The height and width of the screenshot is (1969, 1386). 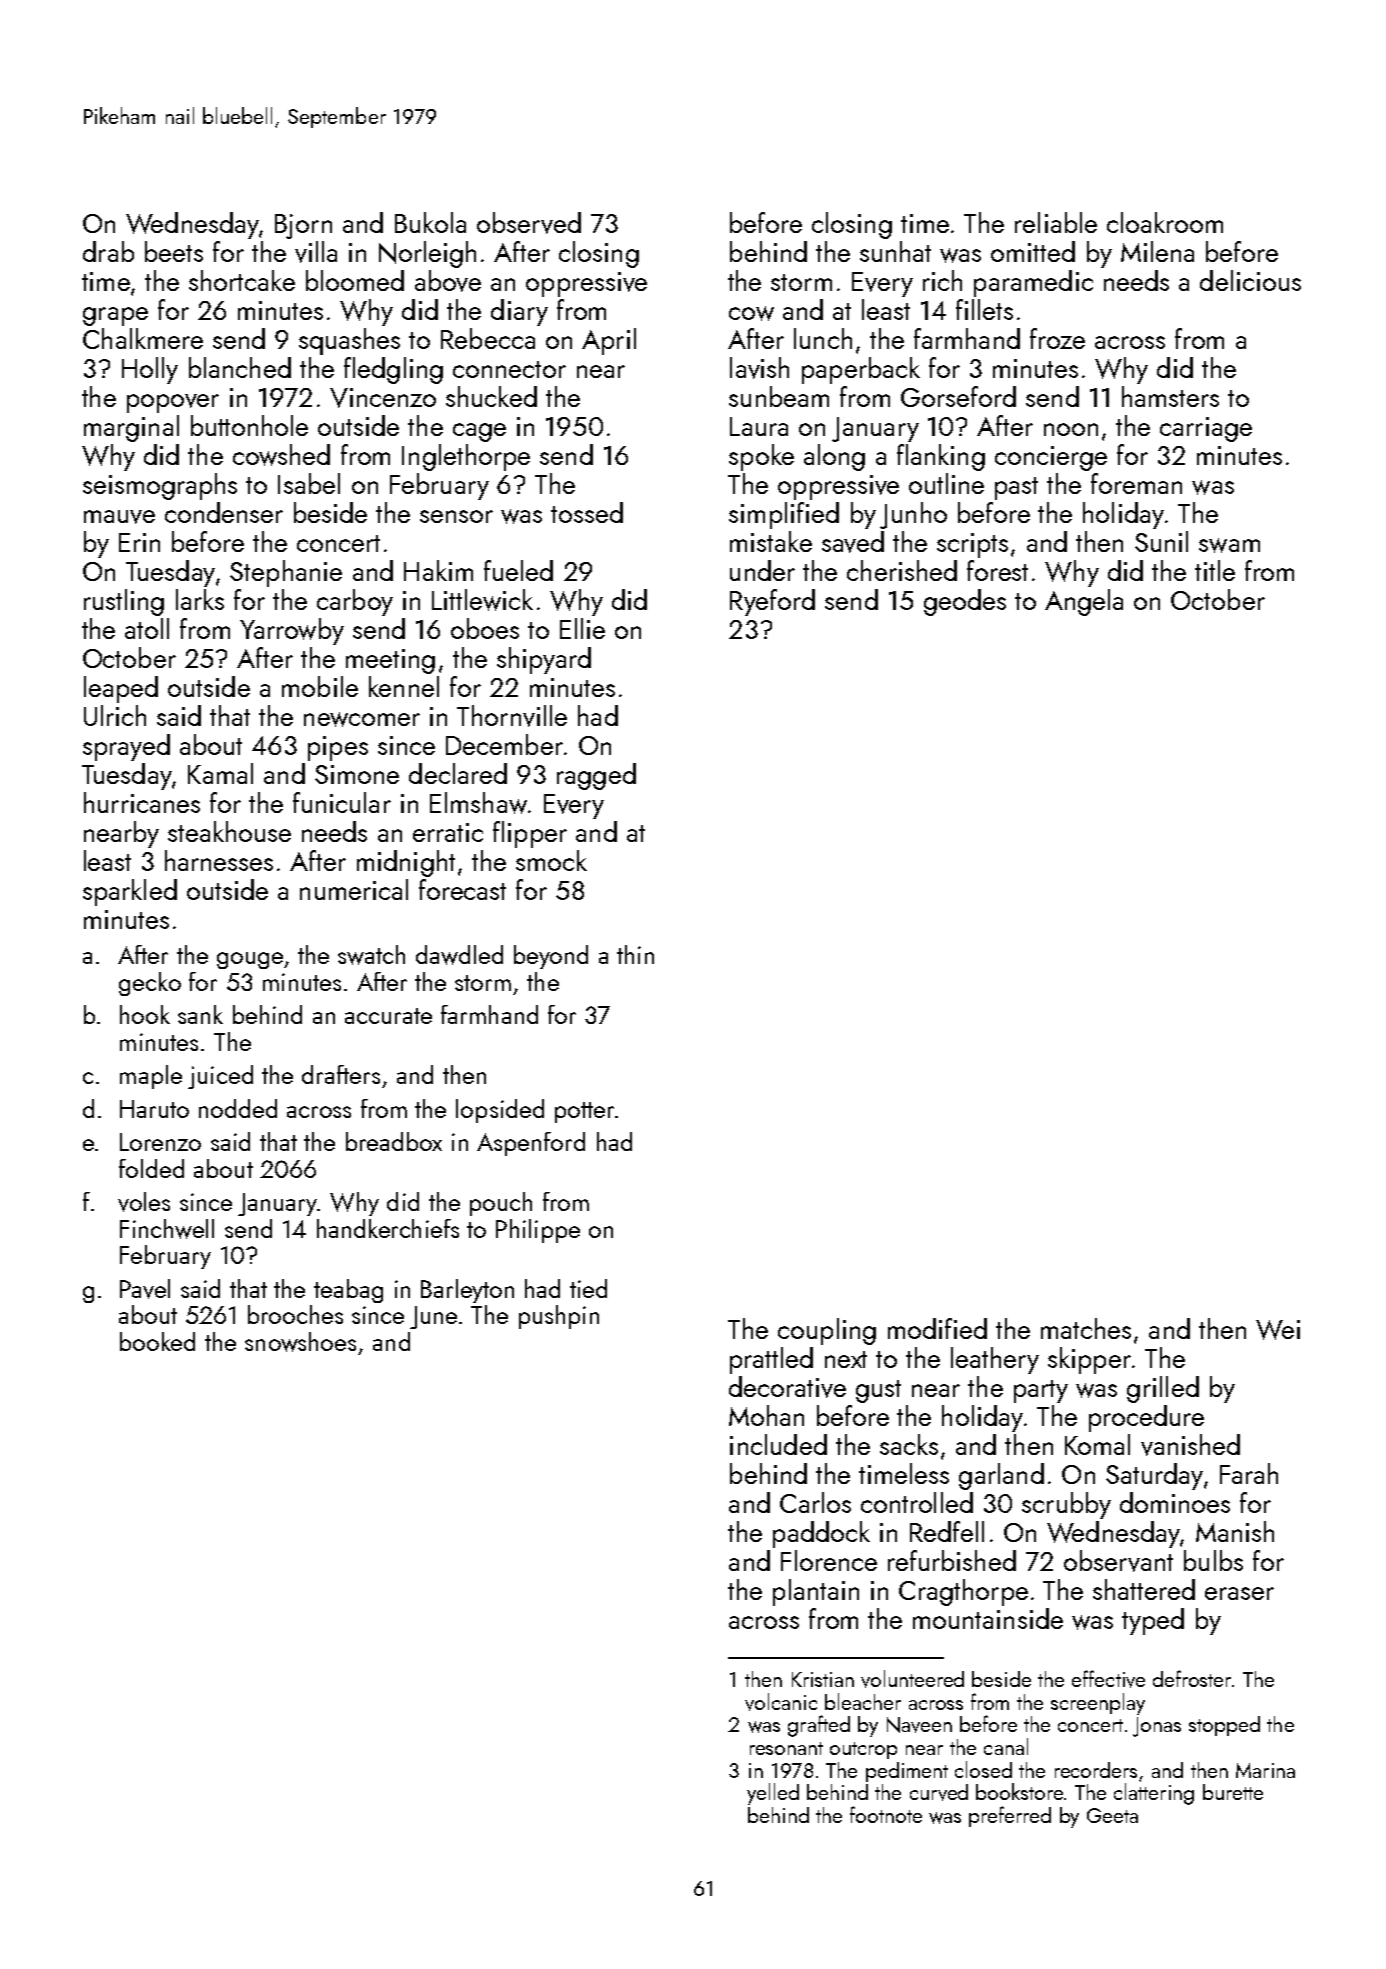 What do you see at coordinates (1016, 488) in the screenshot?
I see `past` at bounding box center [1016, 488].
